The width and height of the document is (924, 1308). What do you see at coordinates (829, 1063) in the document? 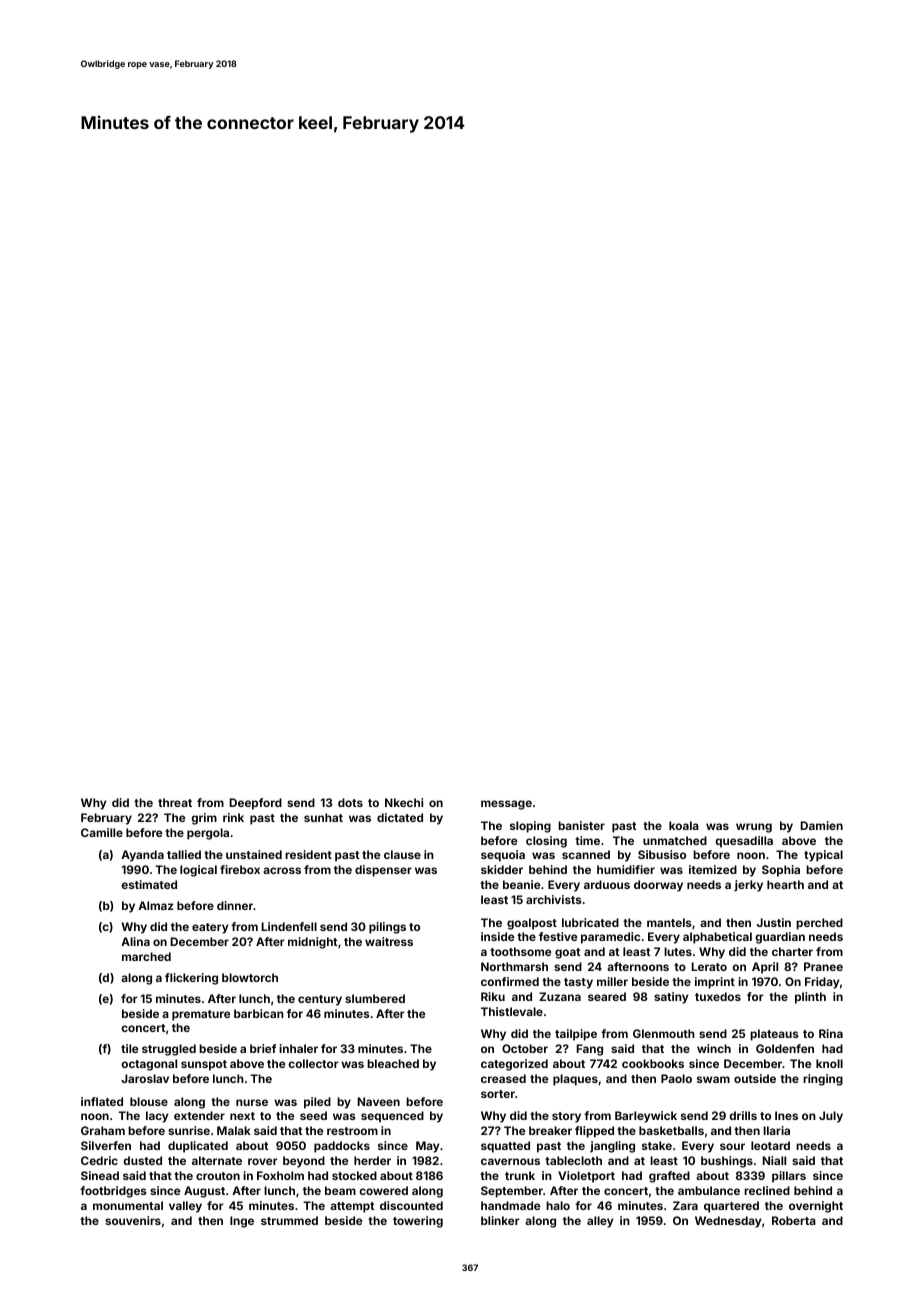
I see `knoll` at bounding box center [829, 1063].
